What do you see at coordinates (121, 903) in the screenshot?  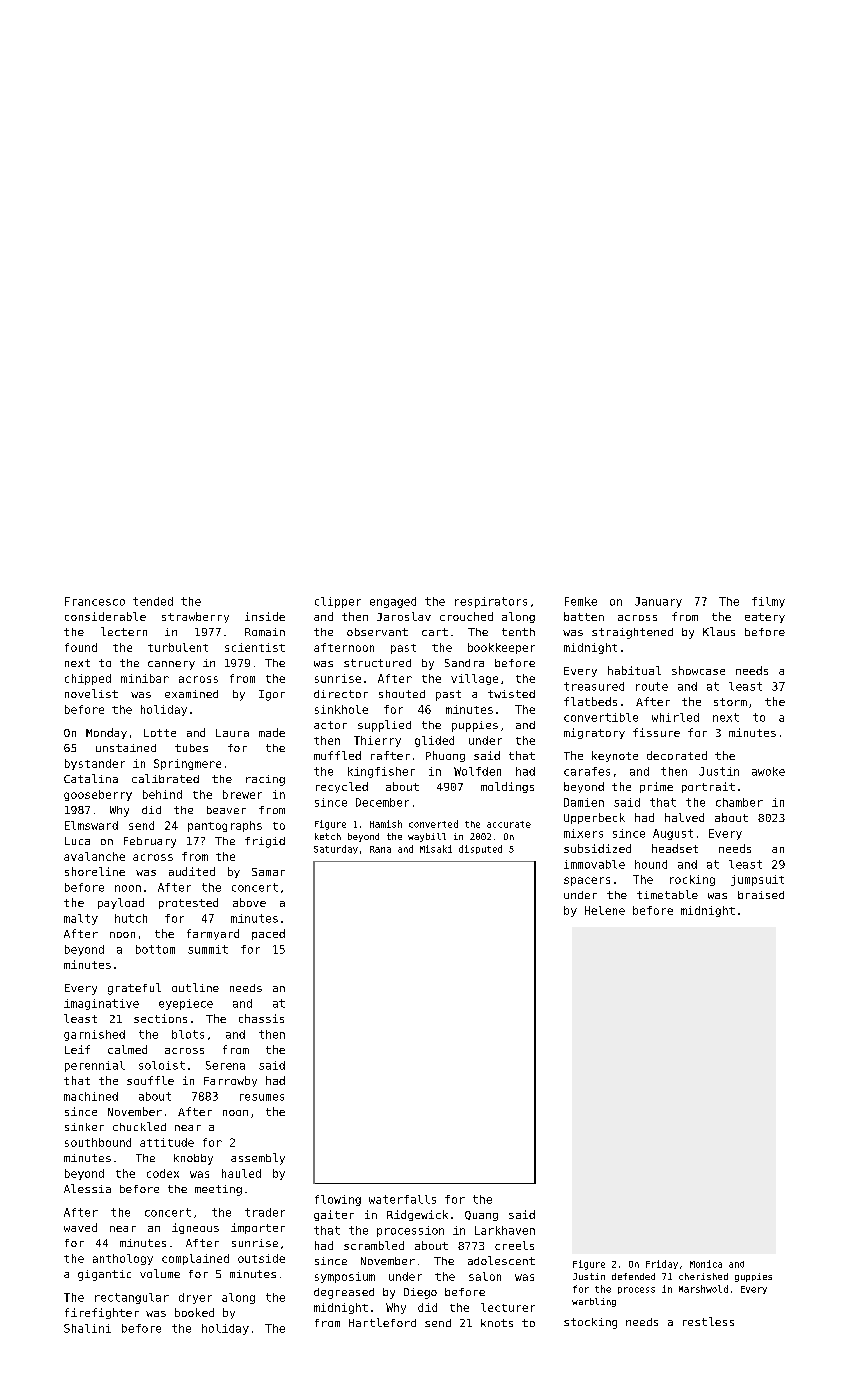 I see `payload` at bounding box center [121, 903].
